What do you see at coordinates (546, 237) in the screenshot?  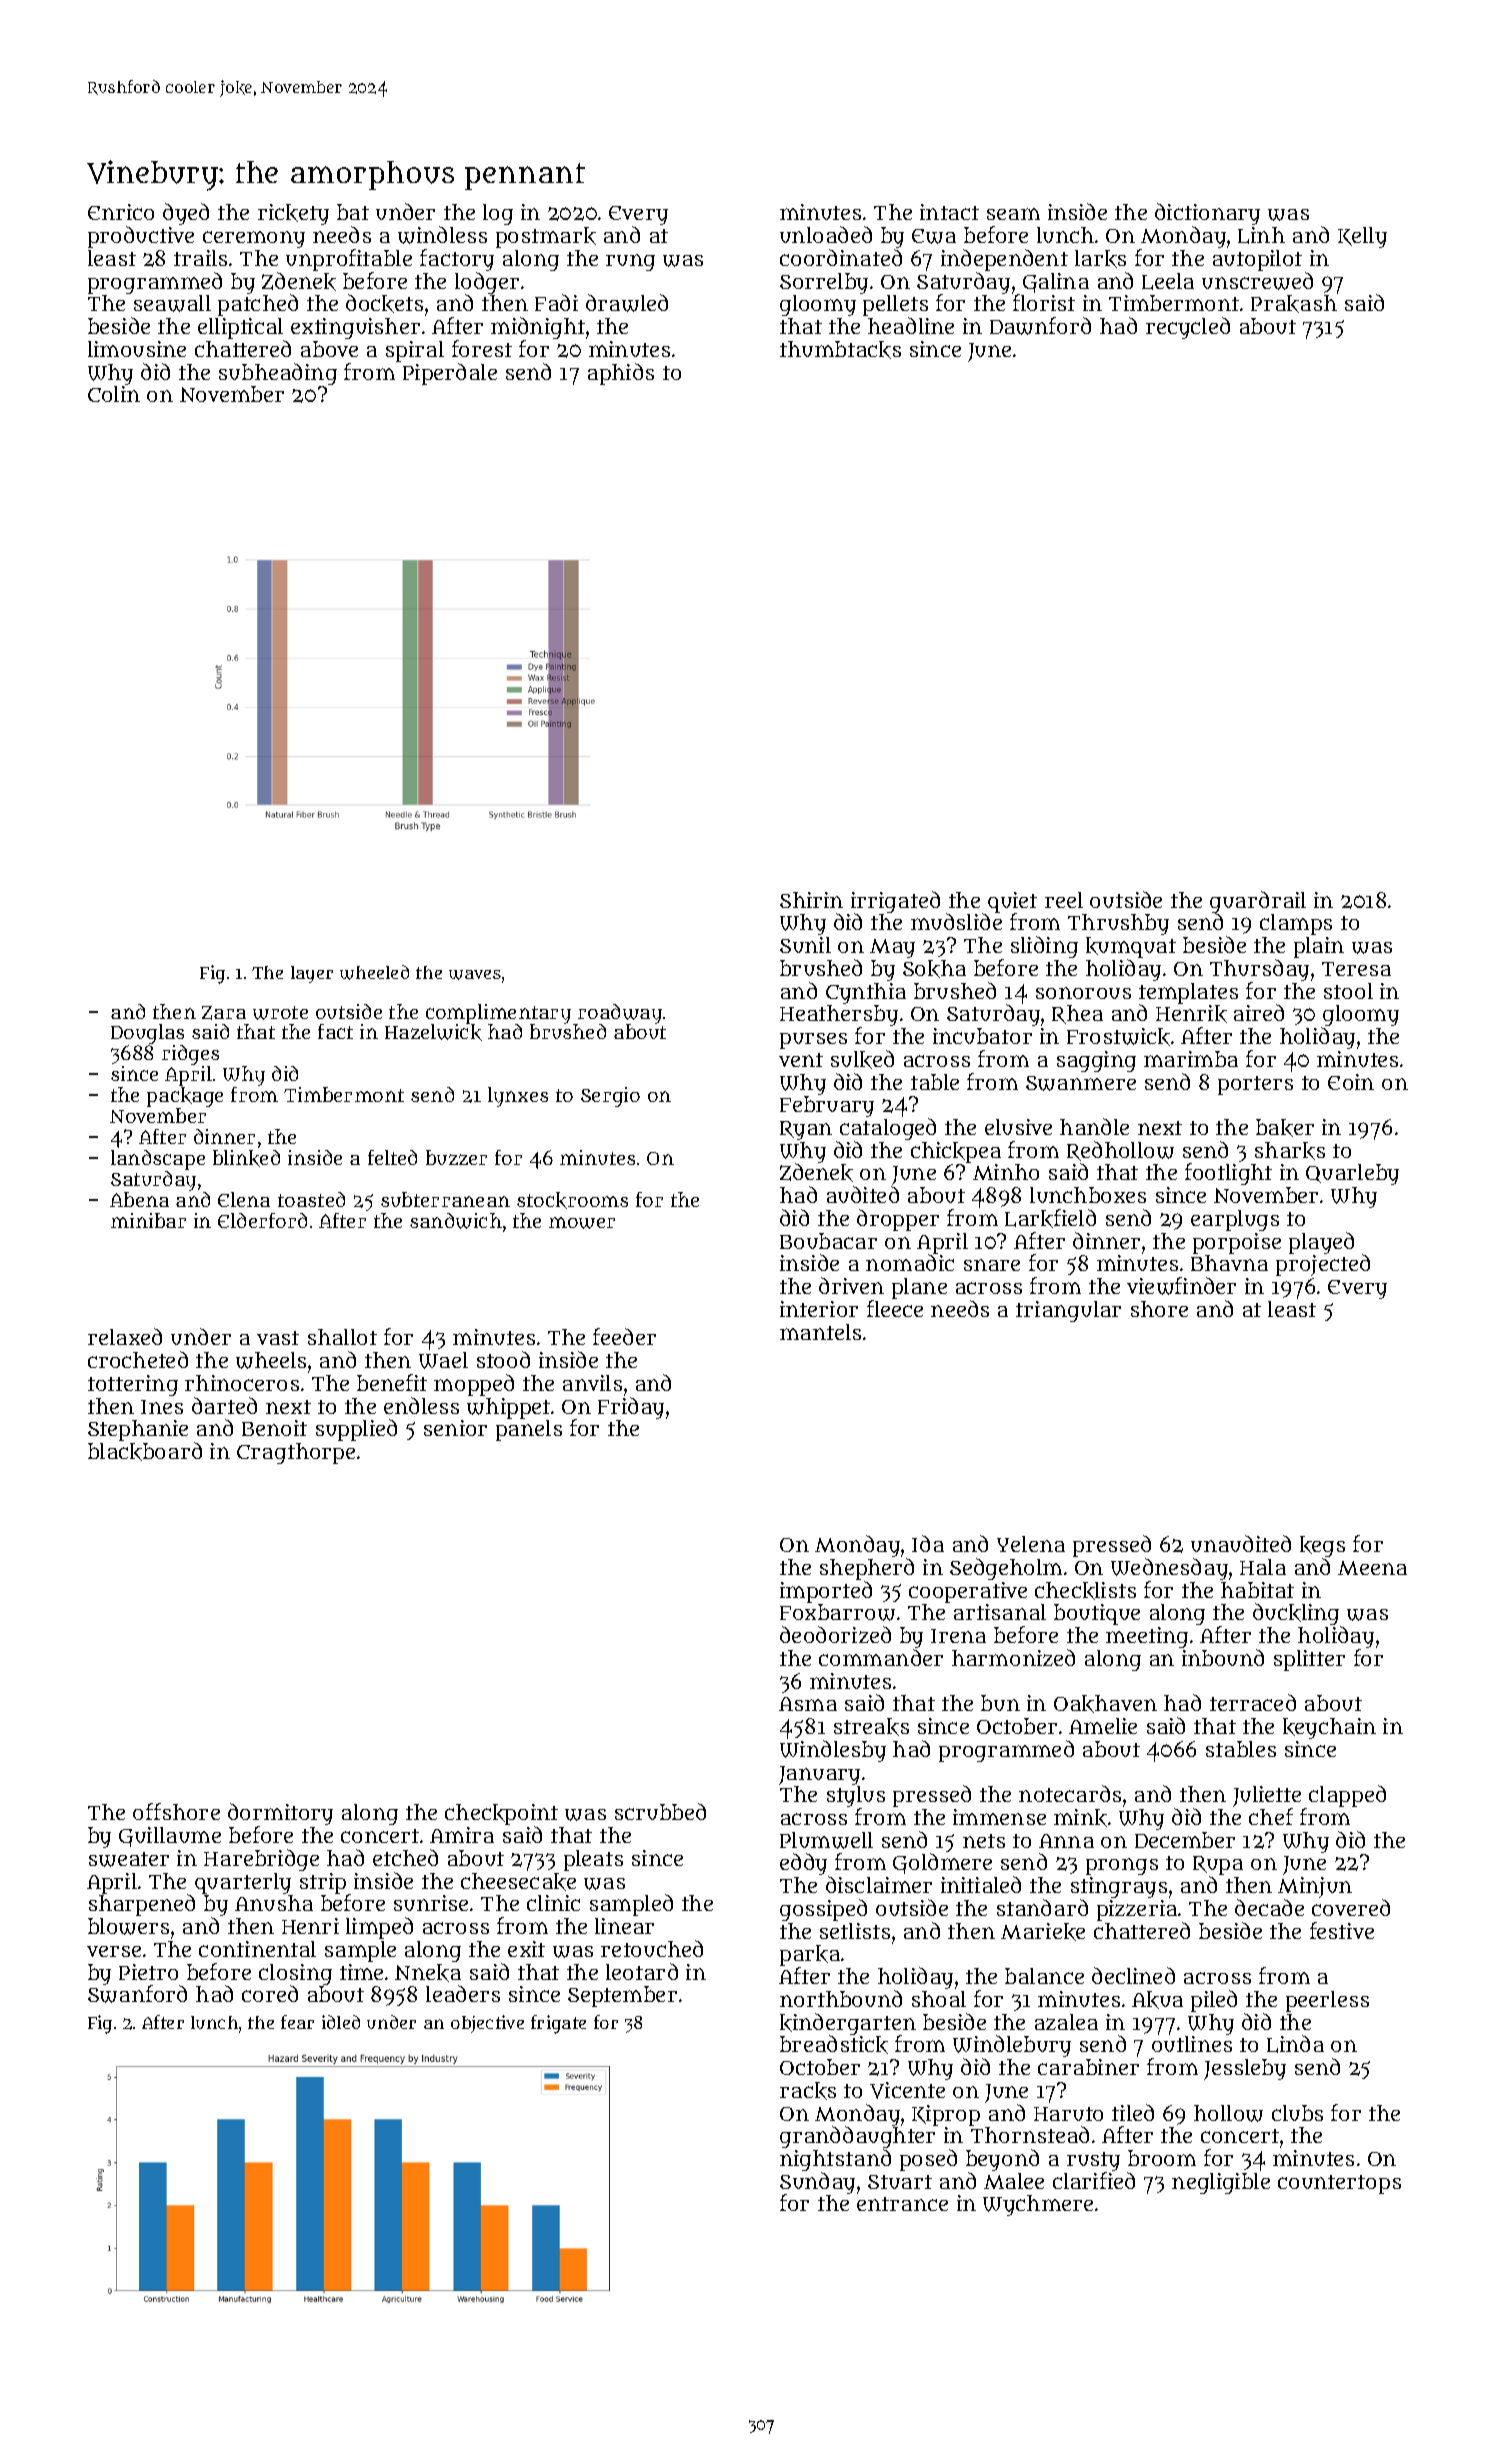 I see `postmark` at bounding box center [546, 237].
